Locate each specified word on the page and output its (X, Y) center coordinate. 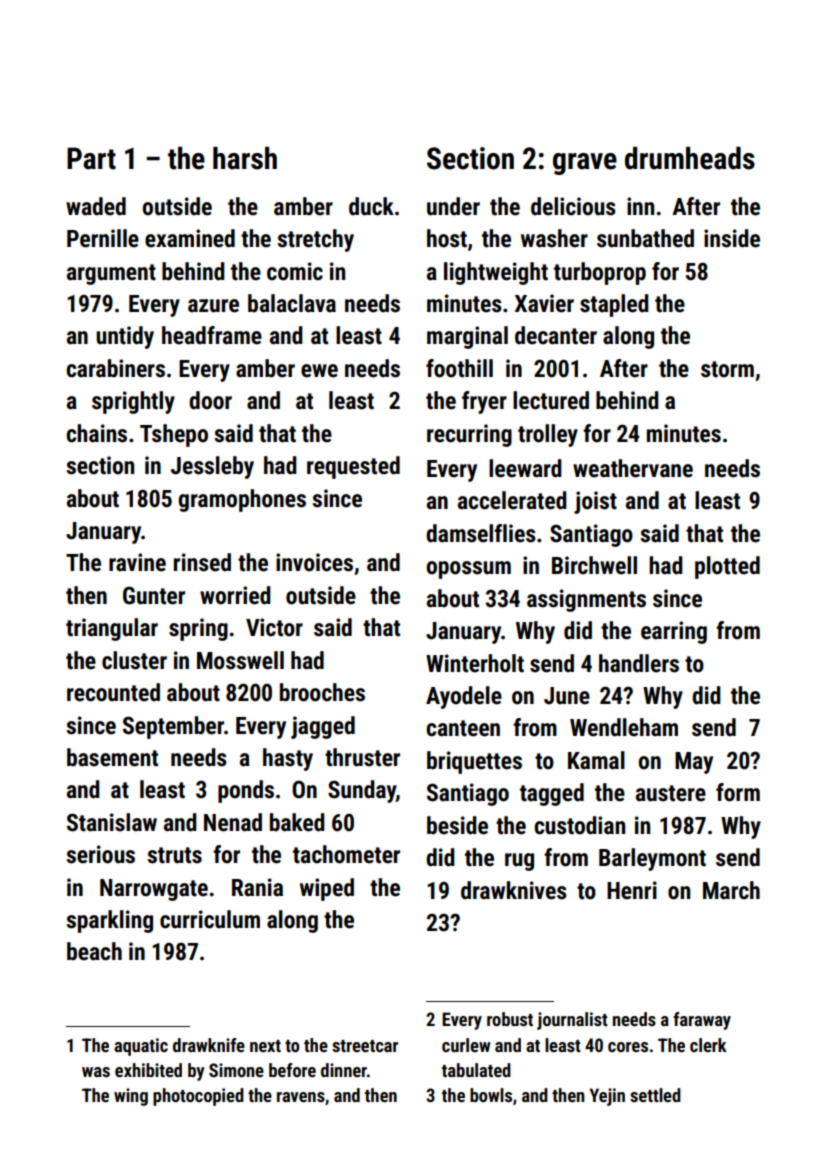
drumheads (690, 158)
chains (96, 433)
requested (353, 467)
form (738, 792)
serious (100, 854)
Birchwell (594, 565)
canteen (463, 728)
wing (131, 1097)
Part (91, 158)
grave (585, 164)
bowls (491, 1095)
